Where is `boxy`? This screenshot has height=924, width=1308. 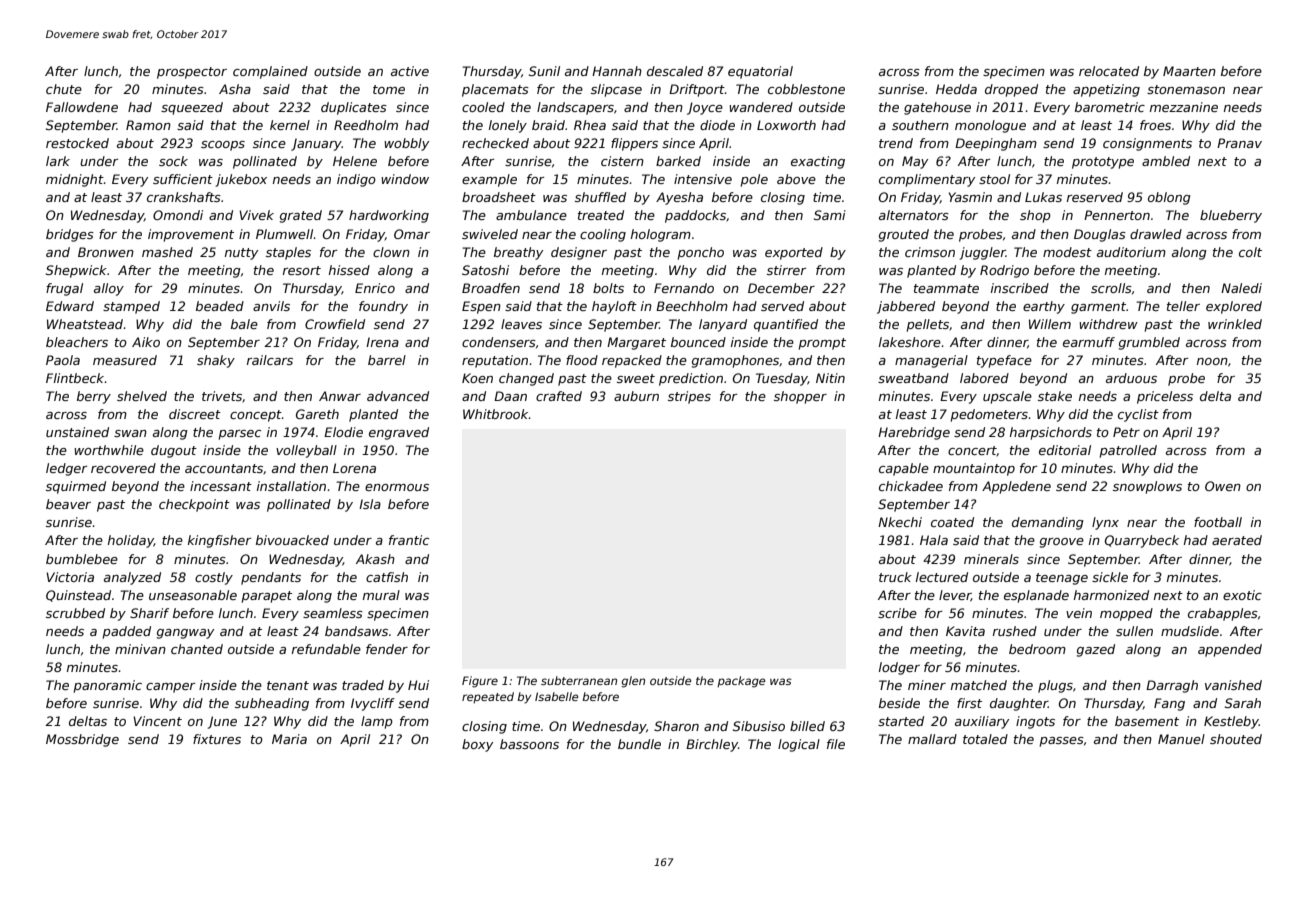
boxy is located at coordinates (477, 745).
